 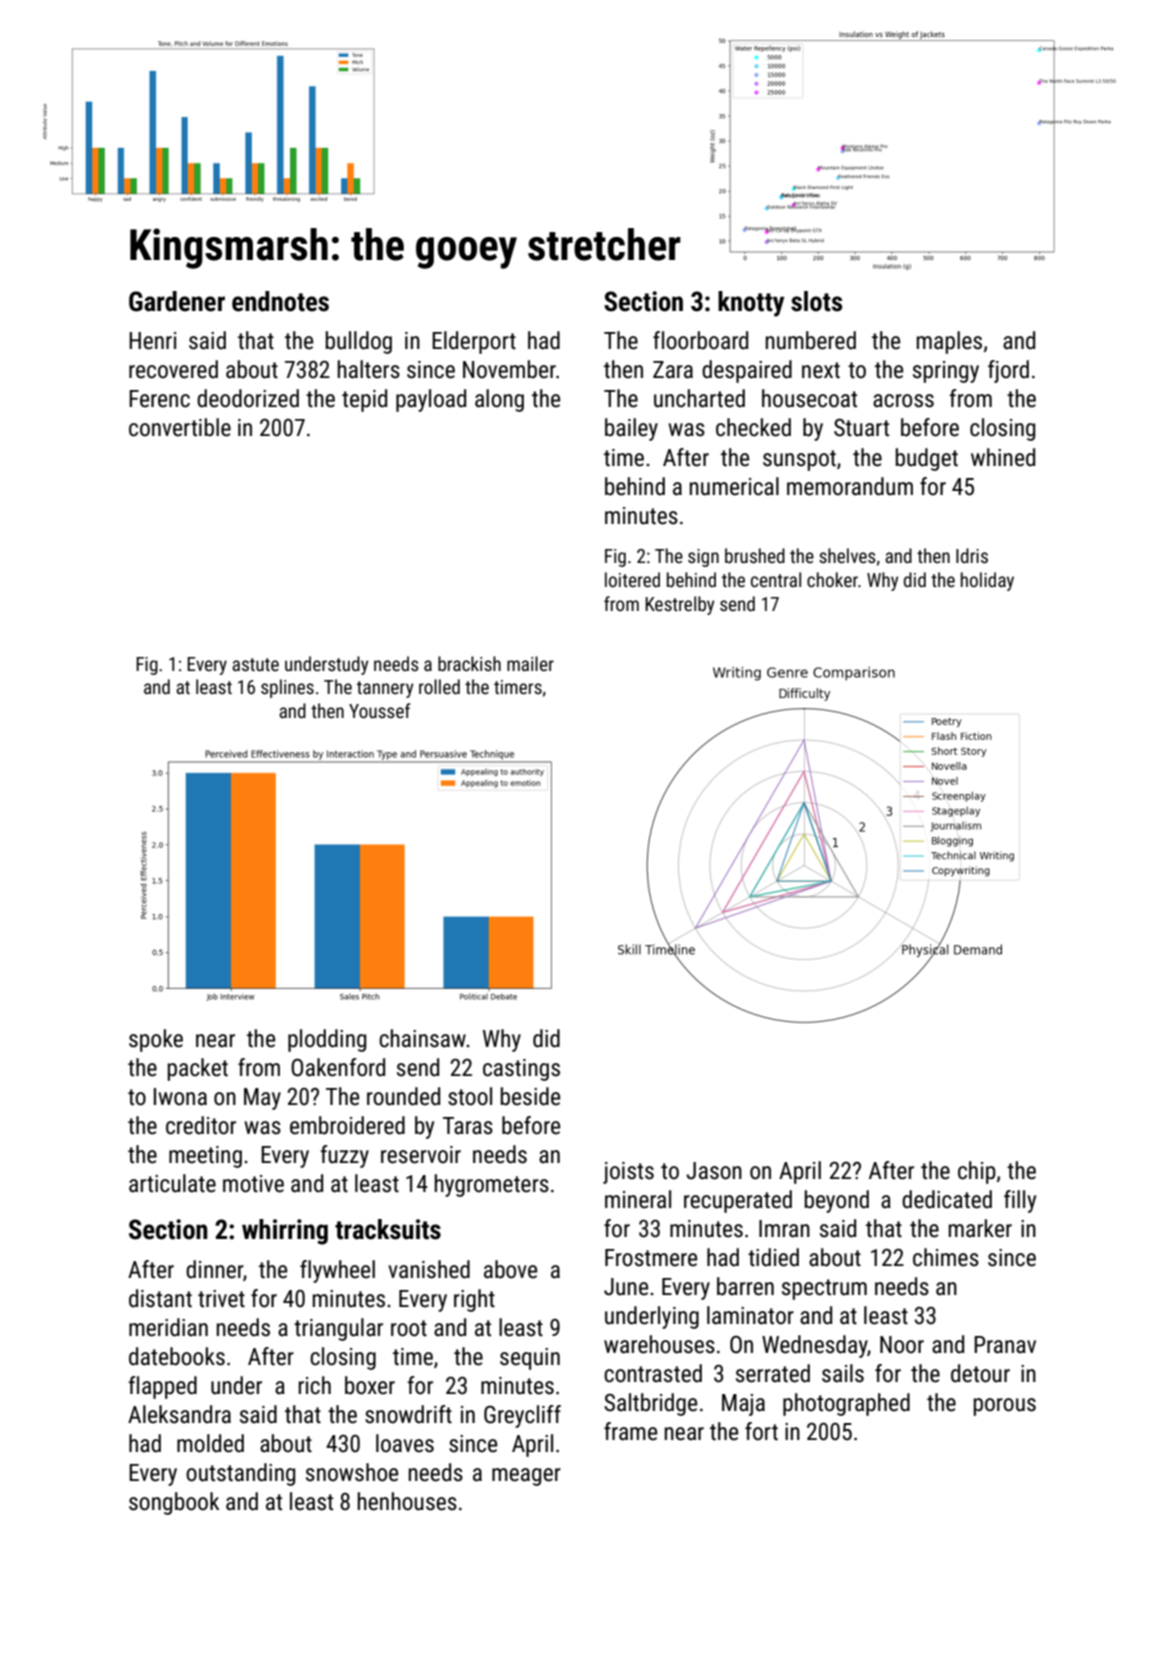 What do you see at coordinates (409, 1328) in the document?
I see `root` at bounding box center [409, 1328].
